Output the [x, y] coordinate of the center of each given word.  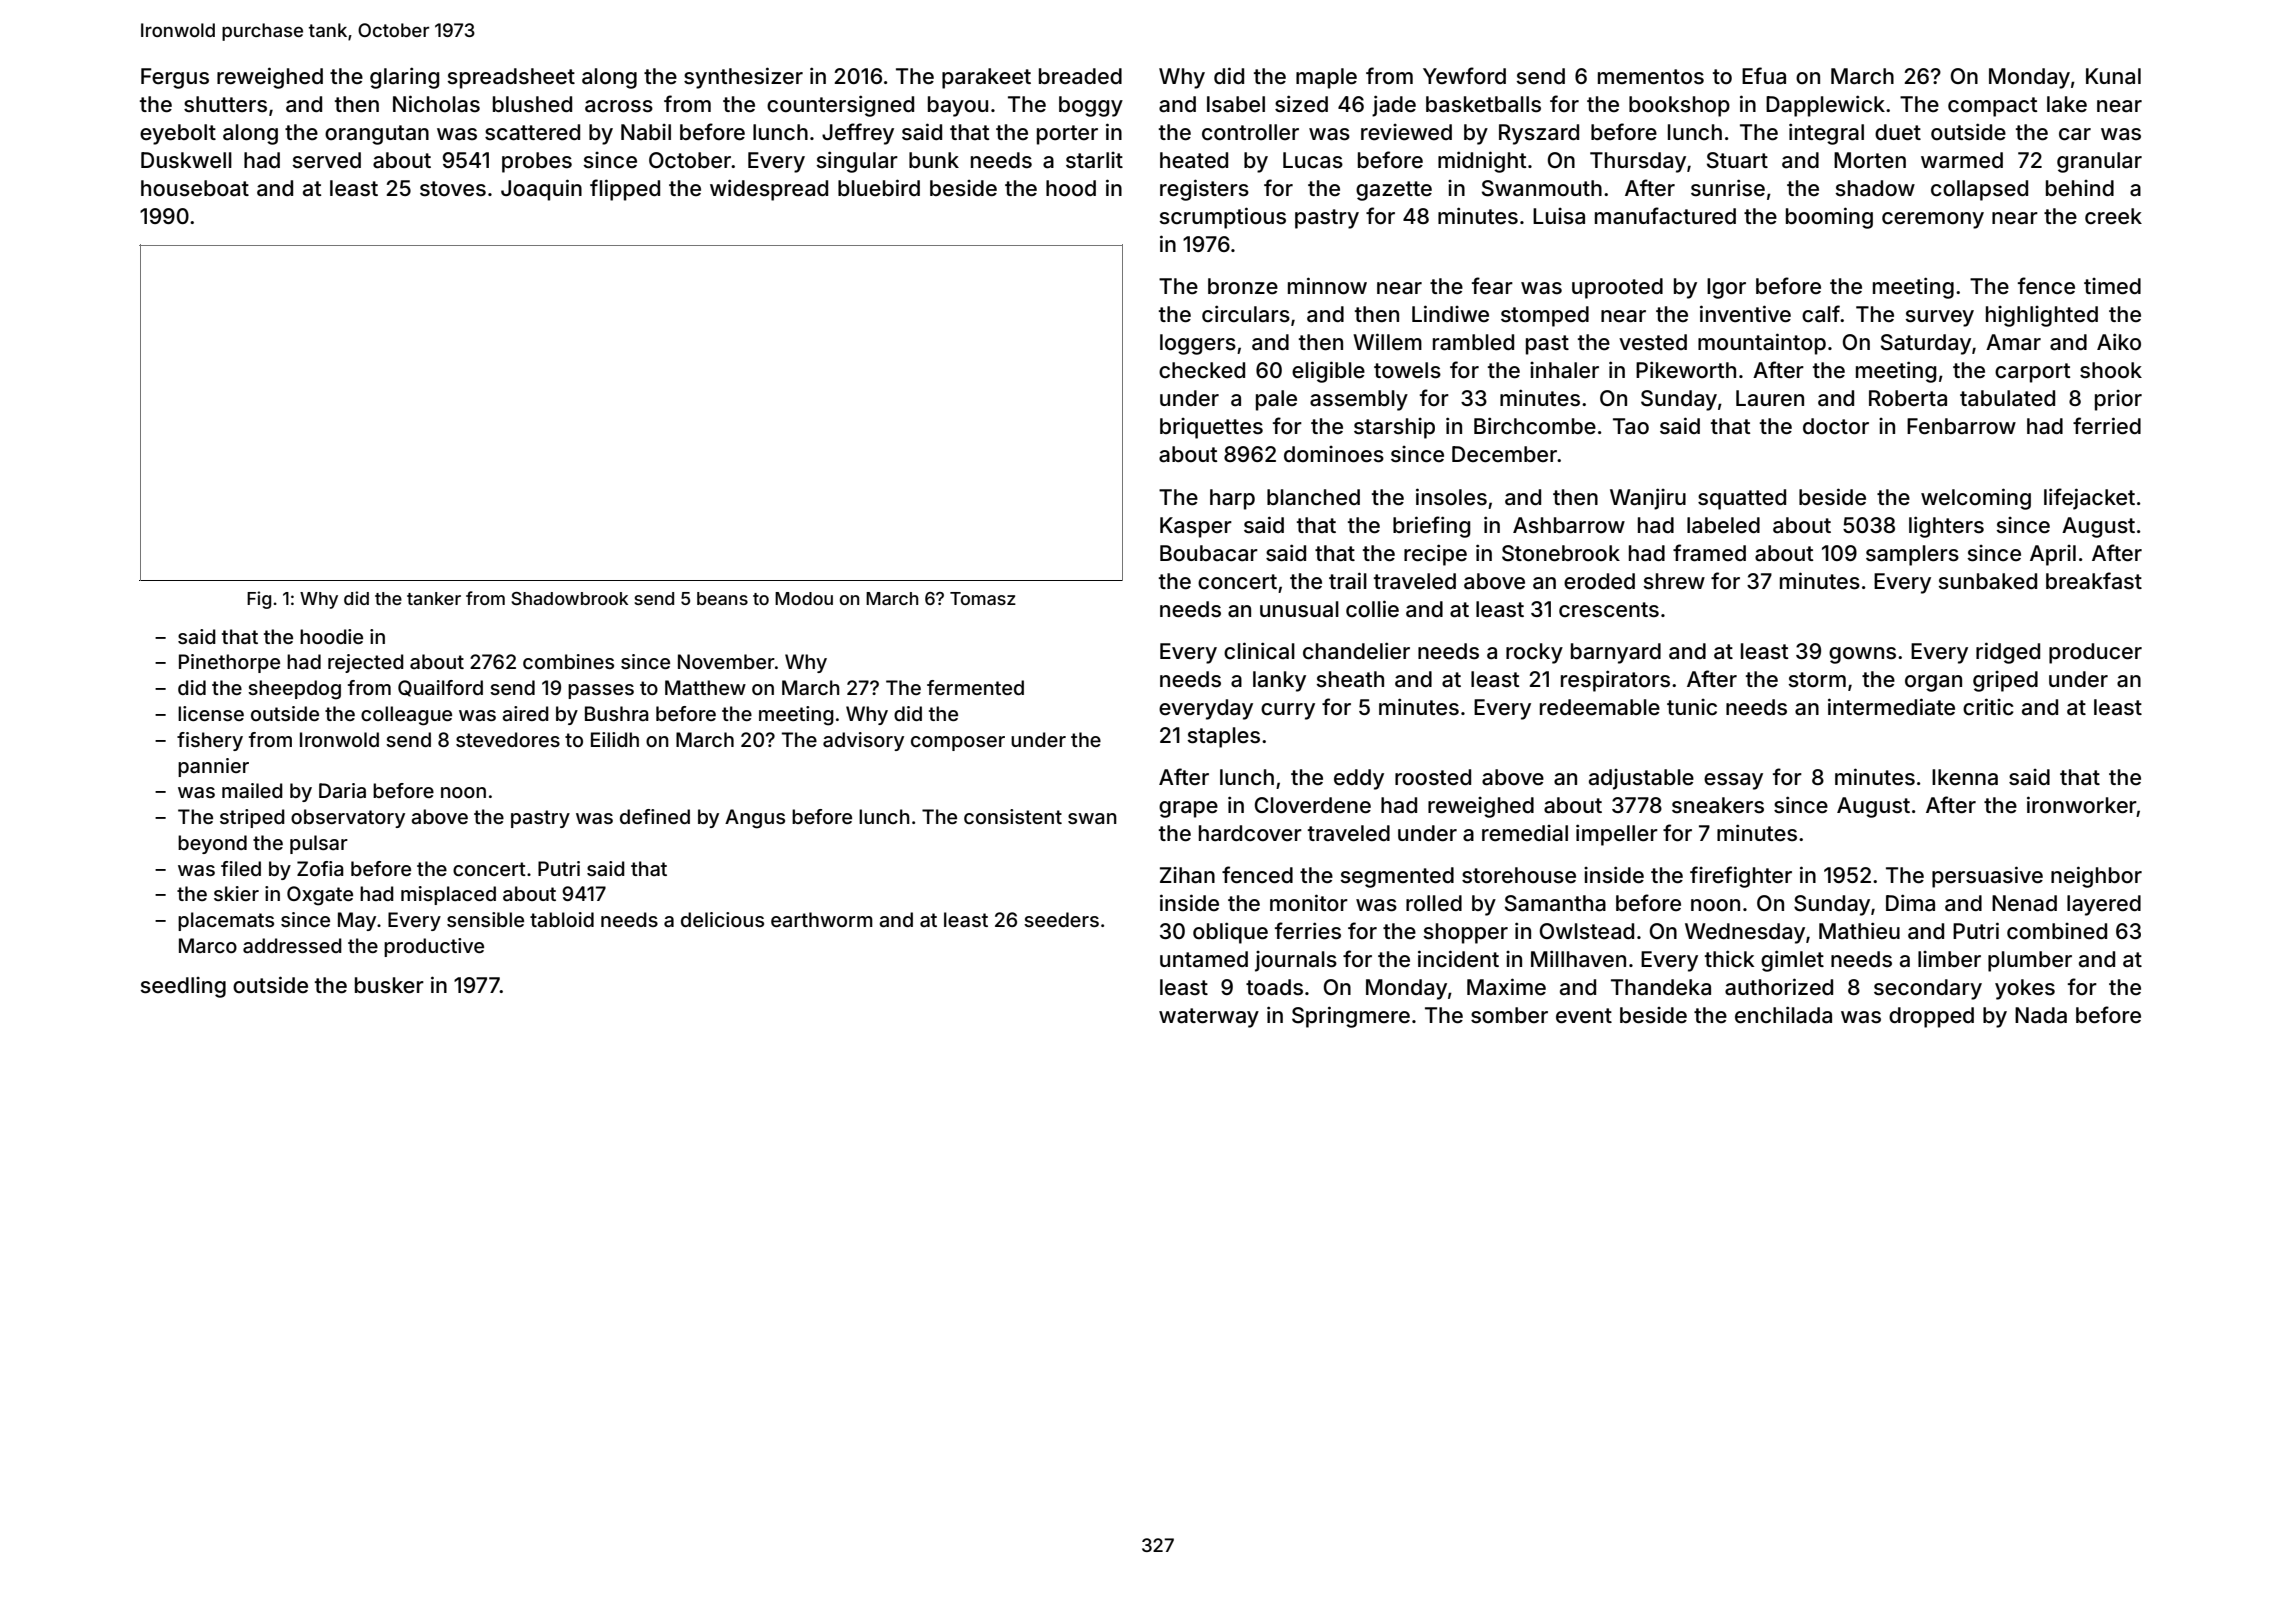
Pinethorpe [229, 663]
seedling [183, 987]
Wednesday [1745, 933]
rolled [1434, 903]
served [326, 160]
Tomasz [983, 598]
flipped [625, 190]
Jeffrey [858, 134]
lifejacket [2089, 499]
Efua [1764, 76]
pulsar [319, 844]
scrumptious [1222, 218]
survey [1939, 318]
